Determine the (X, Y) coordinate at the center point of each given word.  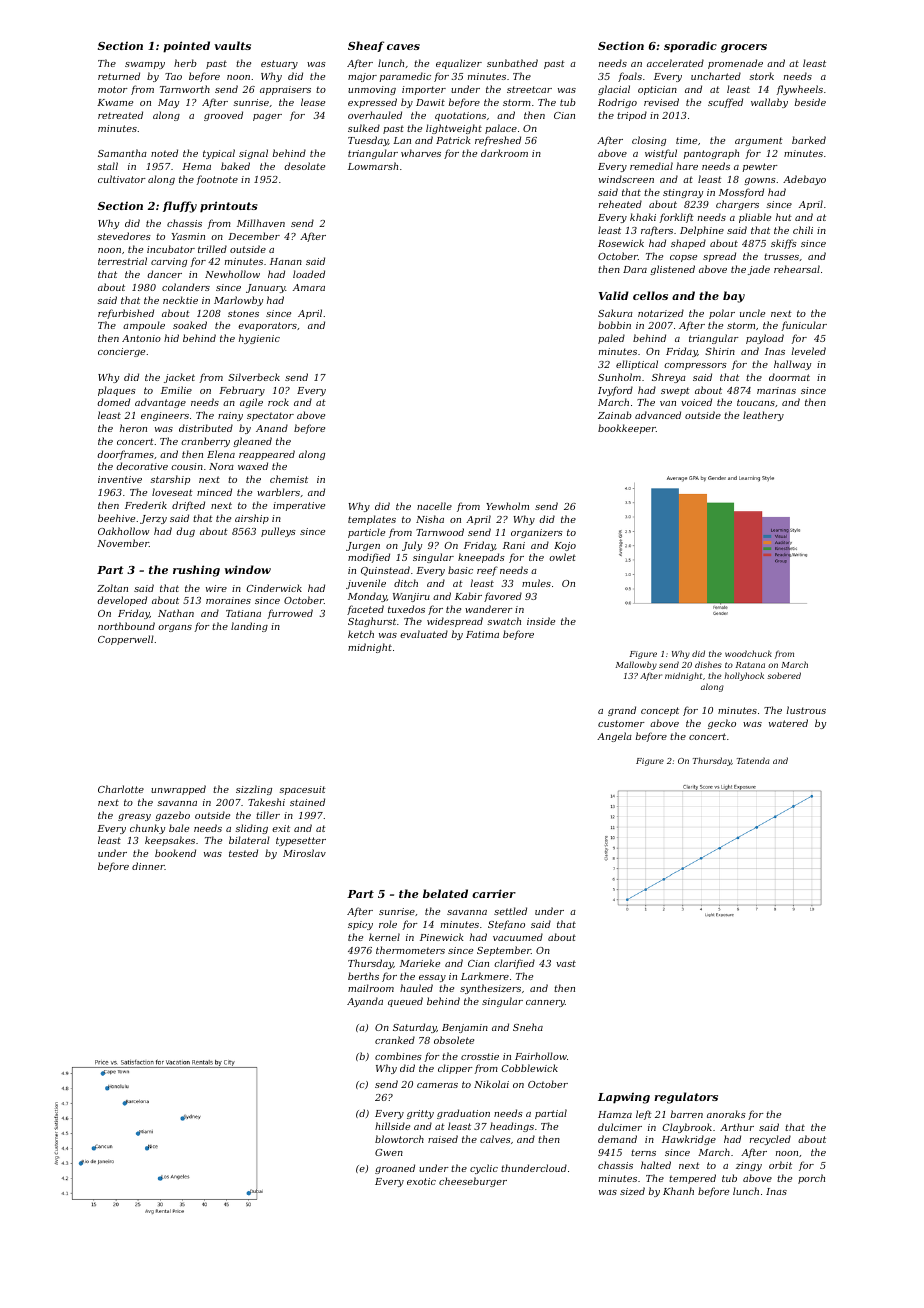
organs (175, 628)
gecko (722, 724)
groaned (395, 1169)
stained (307, 802)
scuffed (725, 103)
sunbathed (512, 63)
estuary (279, 64)
